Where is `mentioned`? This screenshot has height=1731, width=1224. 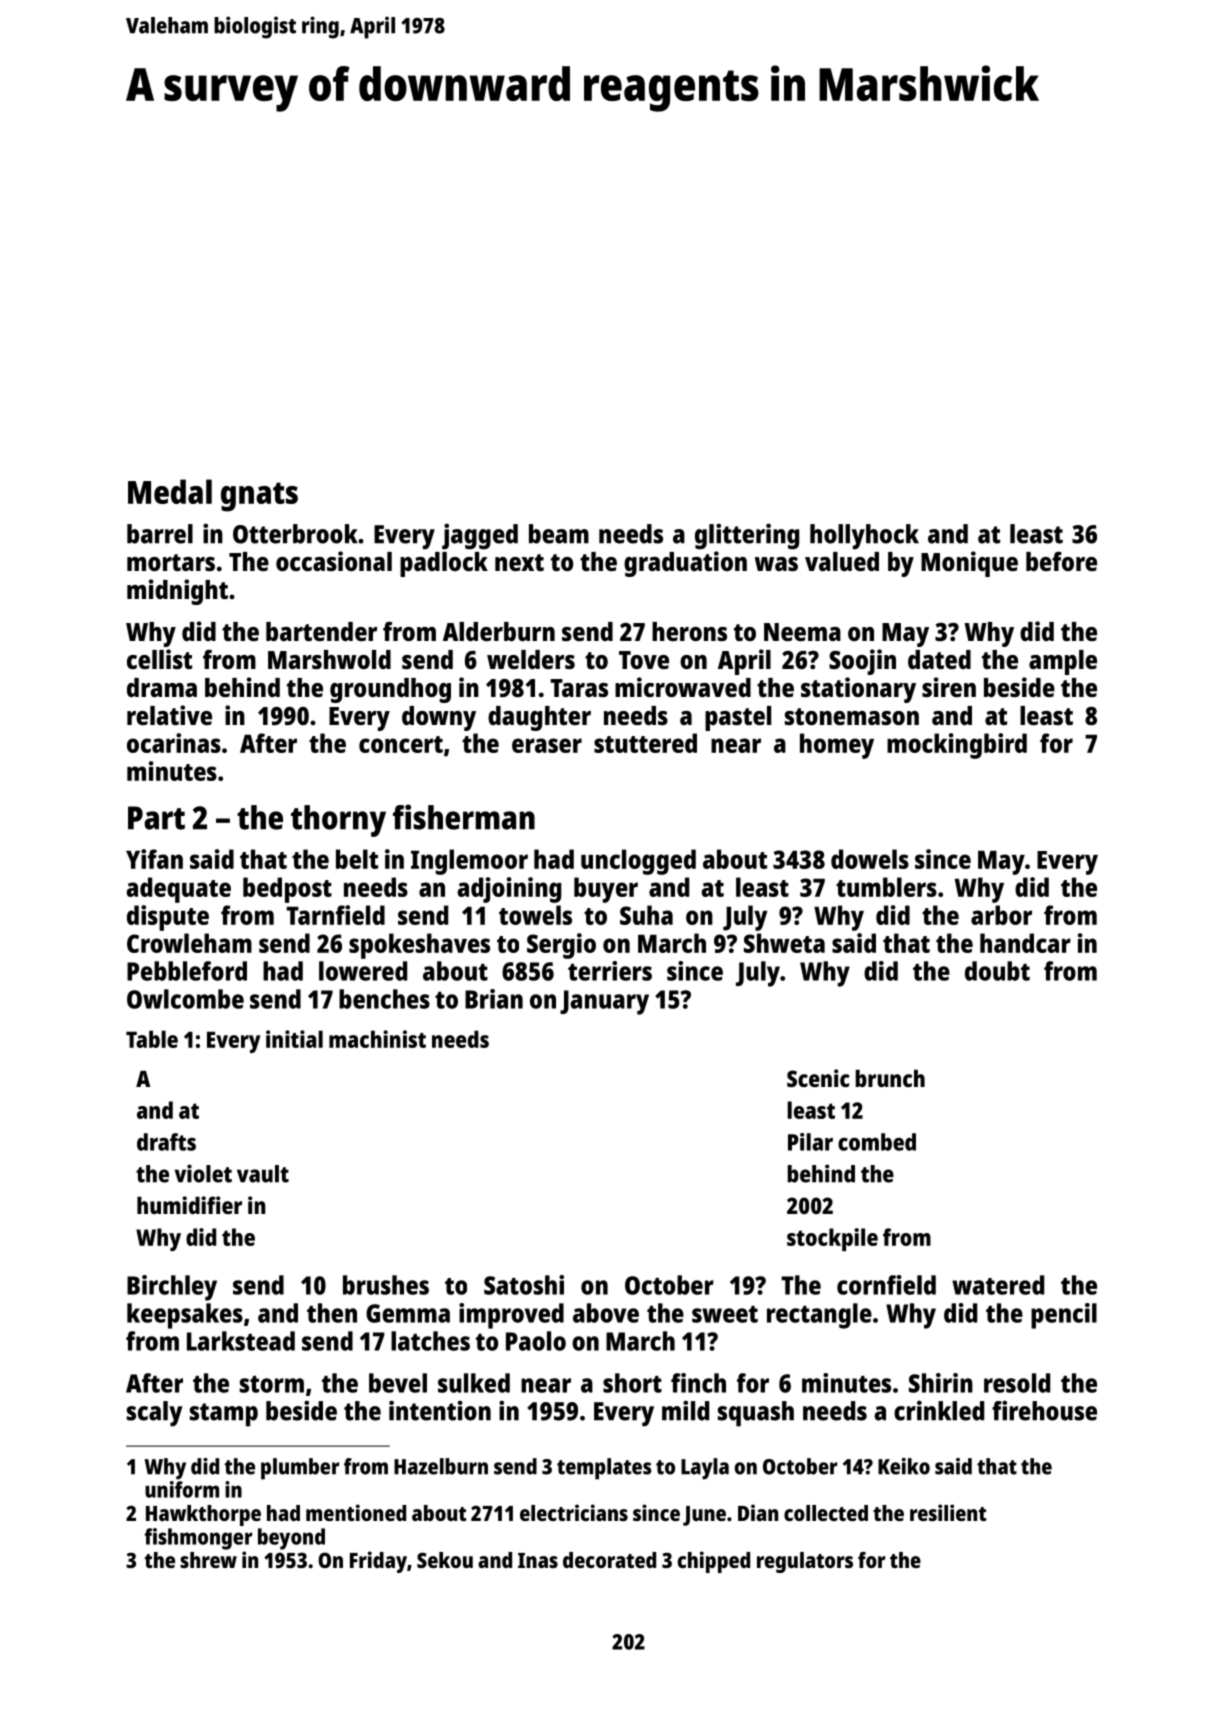
mentioned is located at coordinates (356, 1512).
